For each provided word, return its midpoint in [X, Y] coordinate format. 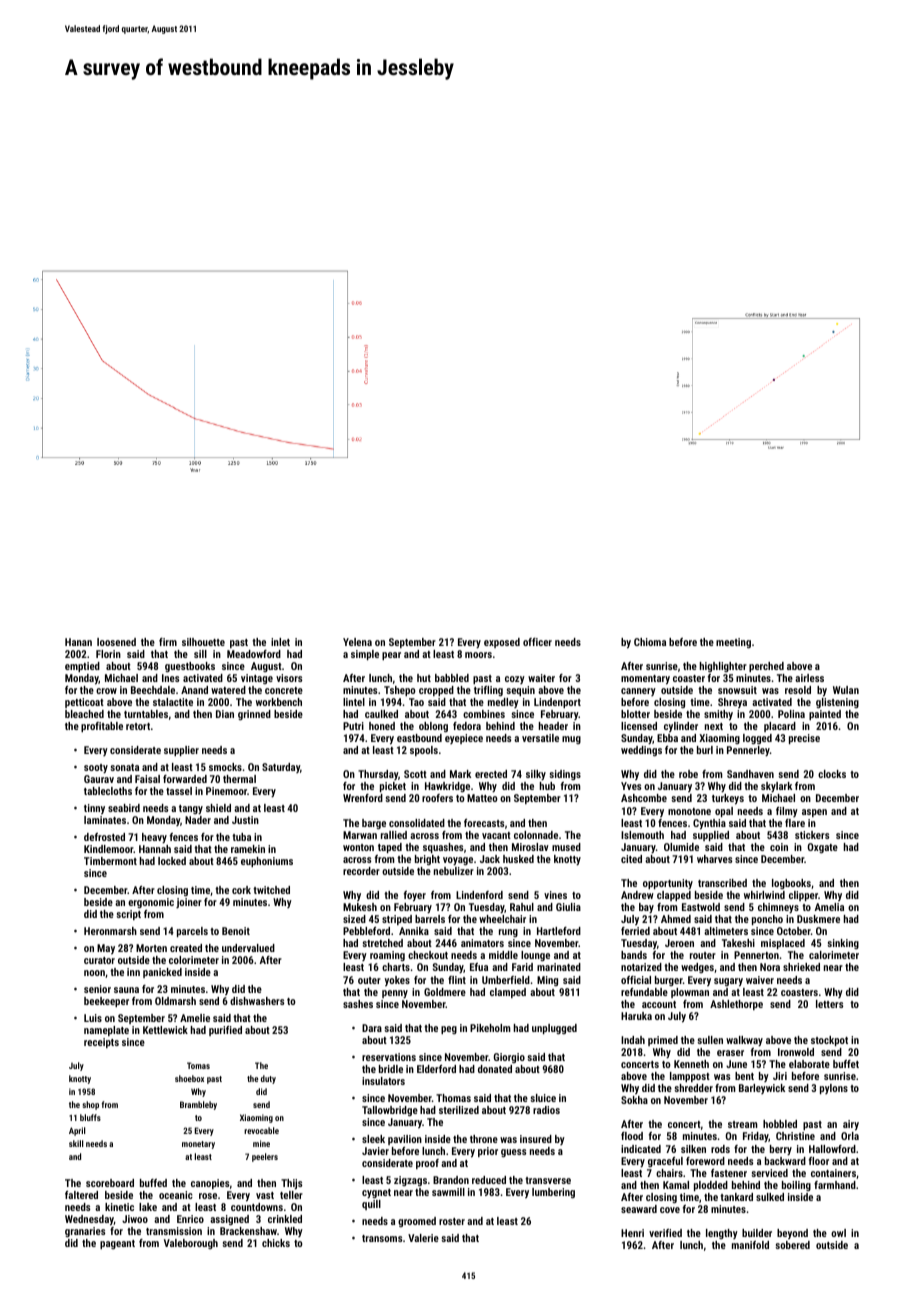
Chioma [650, 642]
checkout [428, 955]
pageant [117, 1244]
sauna [126, 990]
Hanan [78, 642]
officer [537, 642]
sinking [843, 944]
